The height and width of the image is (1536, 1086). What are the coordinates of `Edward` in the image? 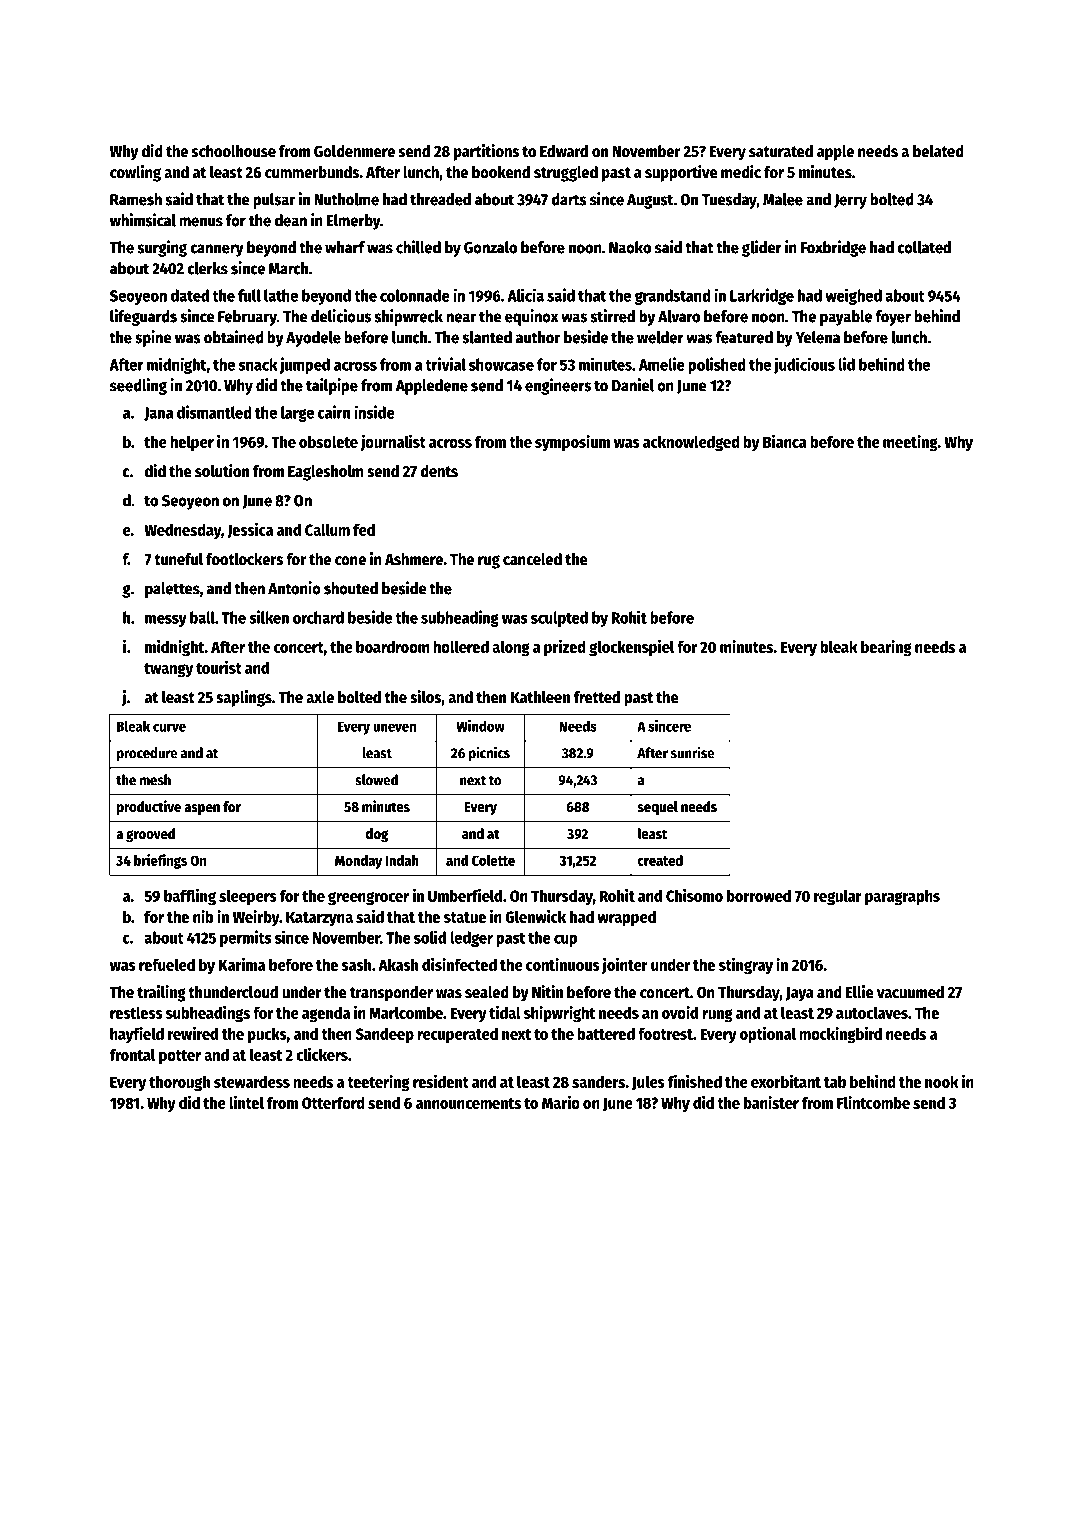 It's located at (564, 151).
